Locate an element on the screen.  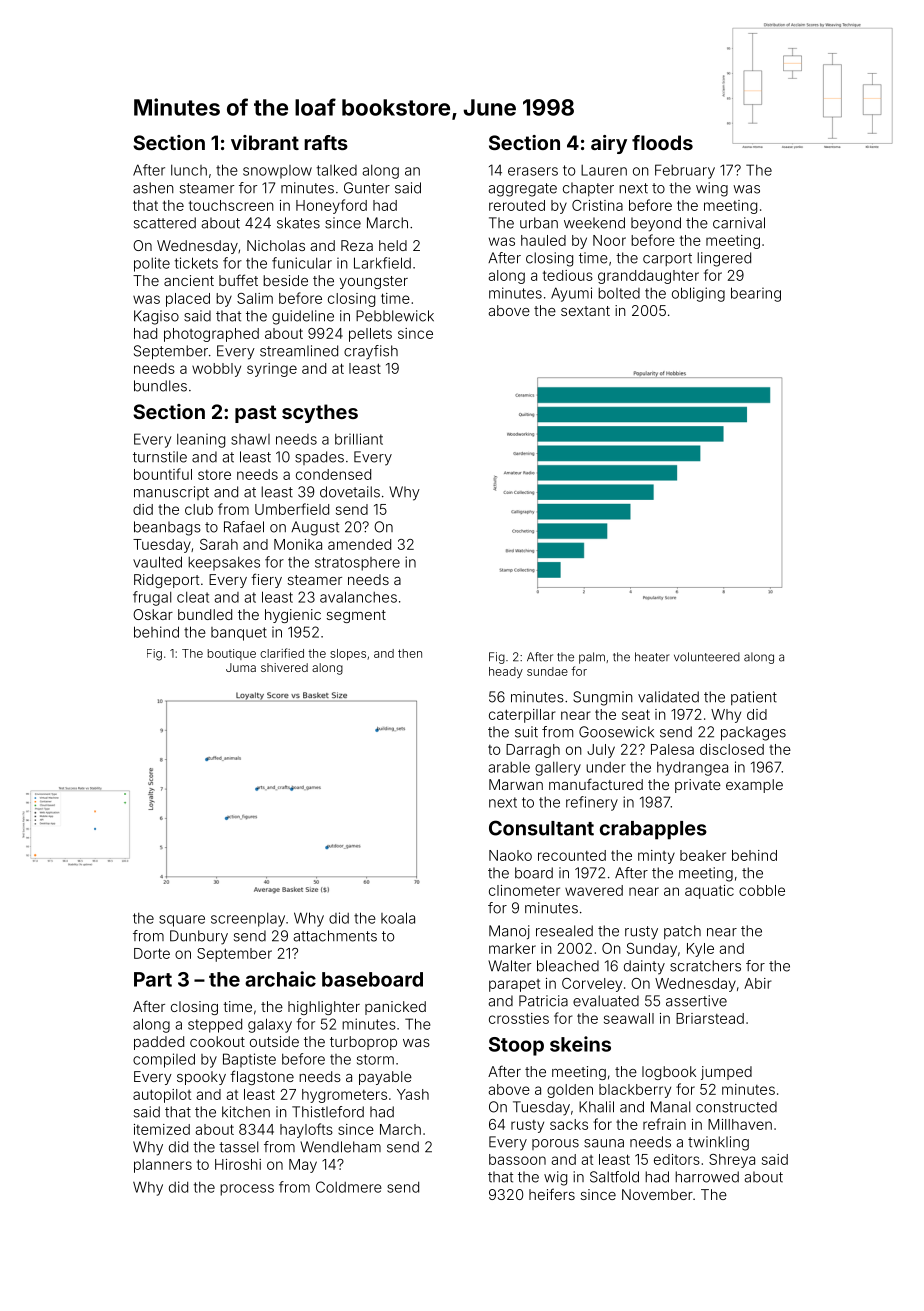
Yash is located at coordinates (413, 1094).
